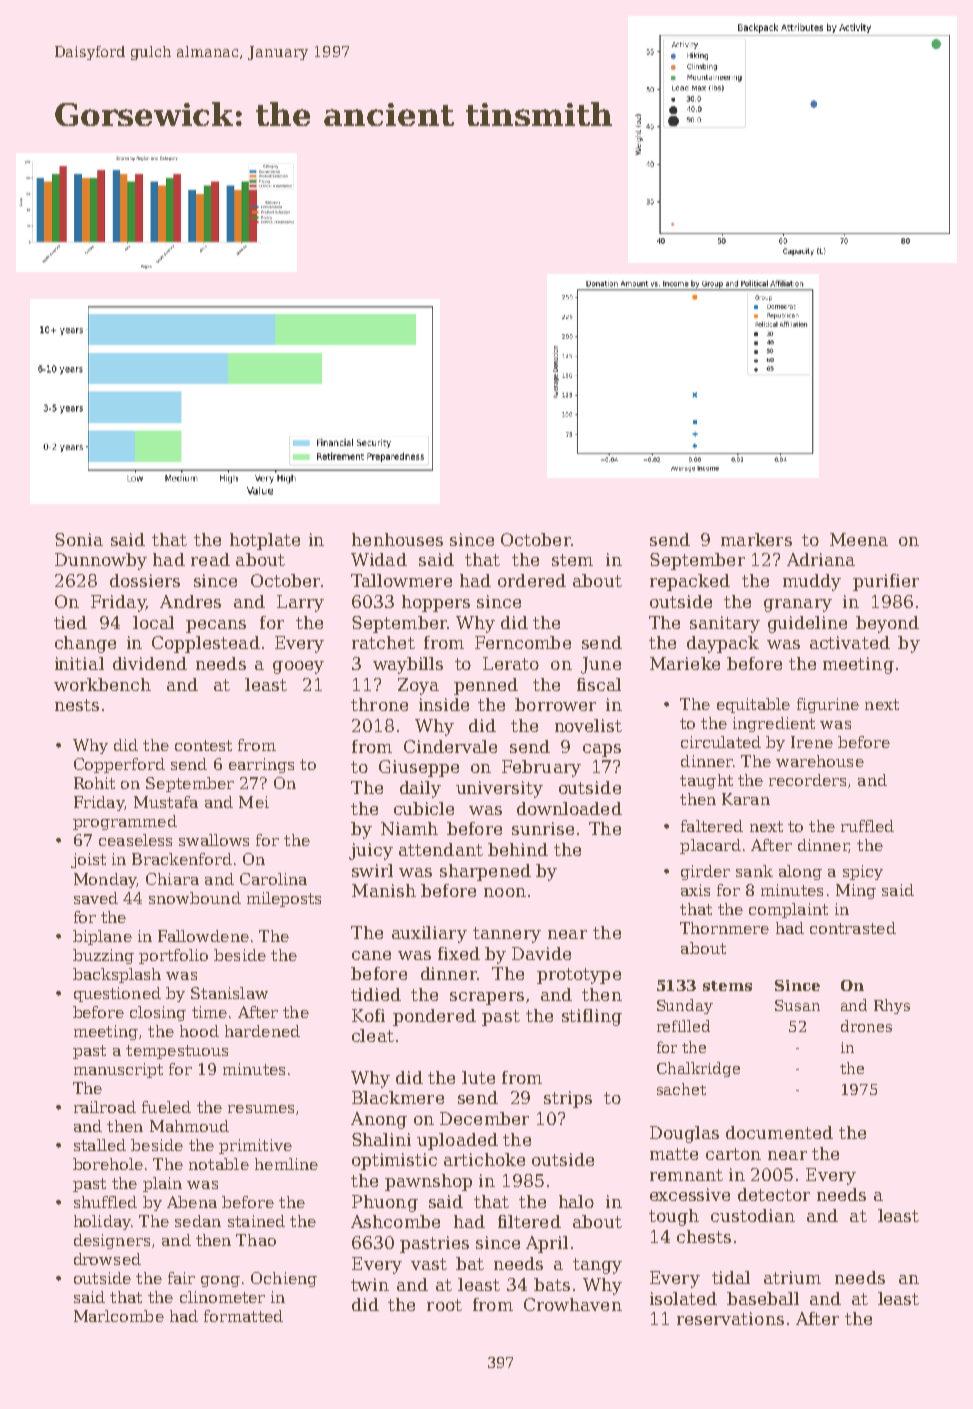 The width and height of the screenshot is (973, 1409). What do you see at coordinates (119, 765) in the screenshot?
I see `Copperford` at bounding box center [119, 765].
